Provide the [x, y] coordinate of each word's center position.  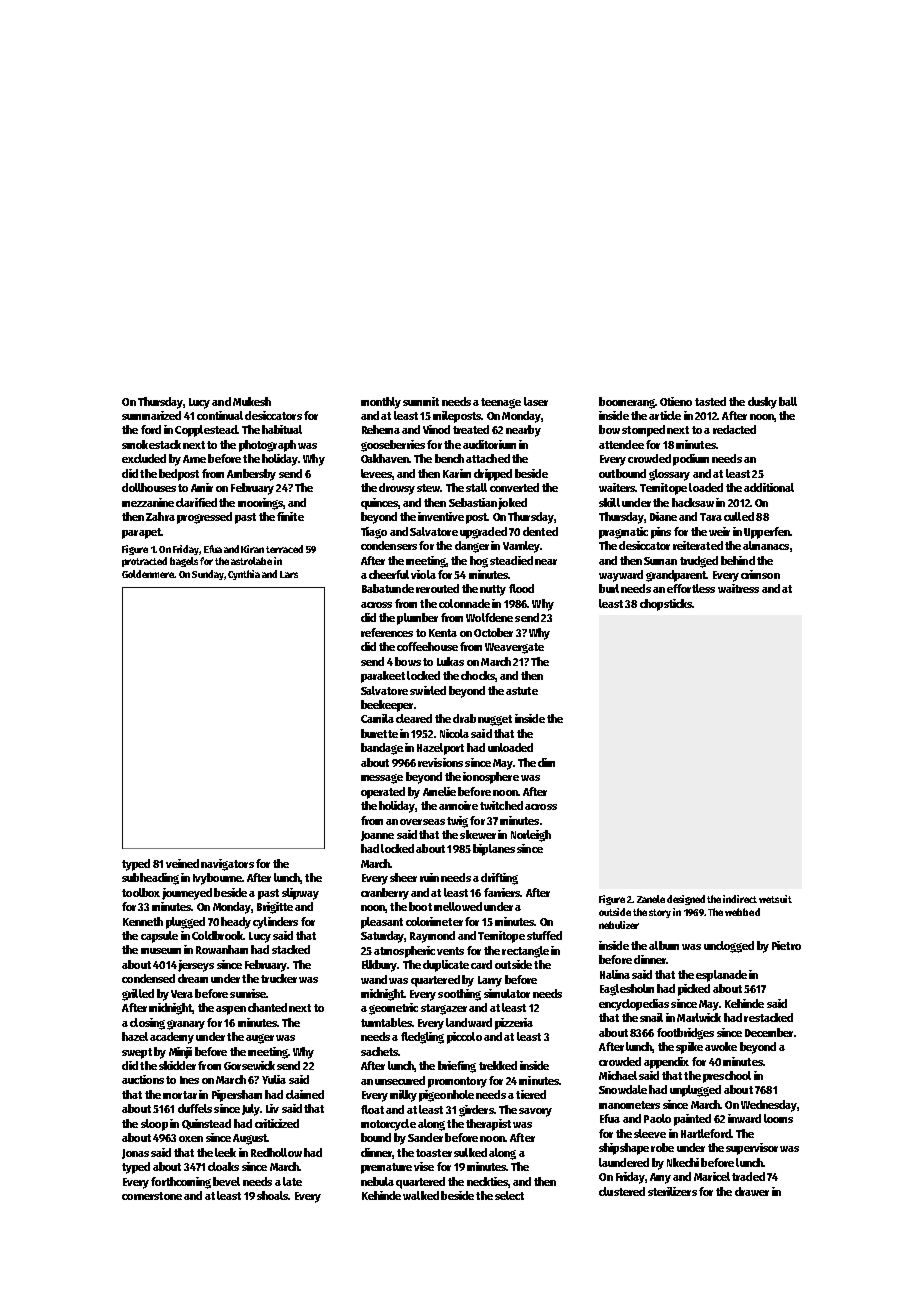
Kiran [252, 549]
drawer [752, 1191]
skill [609, 502]
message [382, 779]
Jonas [135, 1154]
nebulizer [619, 925]
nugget [495, 720]
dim [546, 762]
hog [479, 562]
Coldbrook [217, 935]
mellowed [458, 906]
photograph [267, 446]
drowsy [397, 489]
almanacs [766, 545]
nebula [377, 1181]
